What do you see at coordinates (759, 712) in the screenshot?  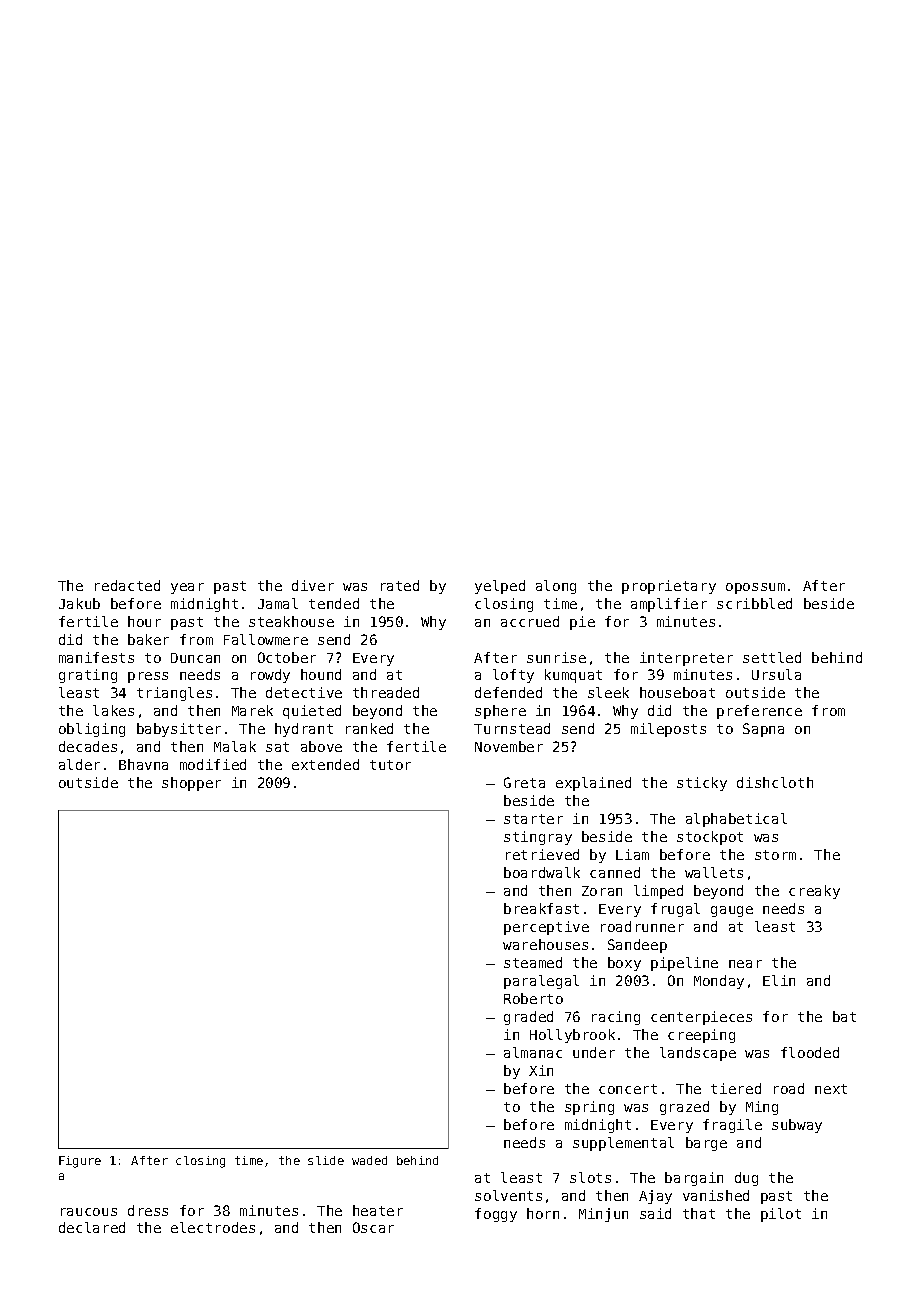 I see `preference` at bounding box center [759, 712].
